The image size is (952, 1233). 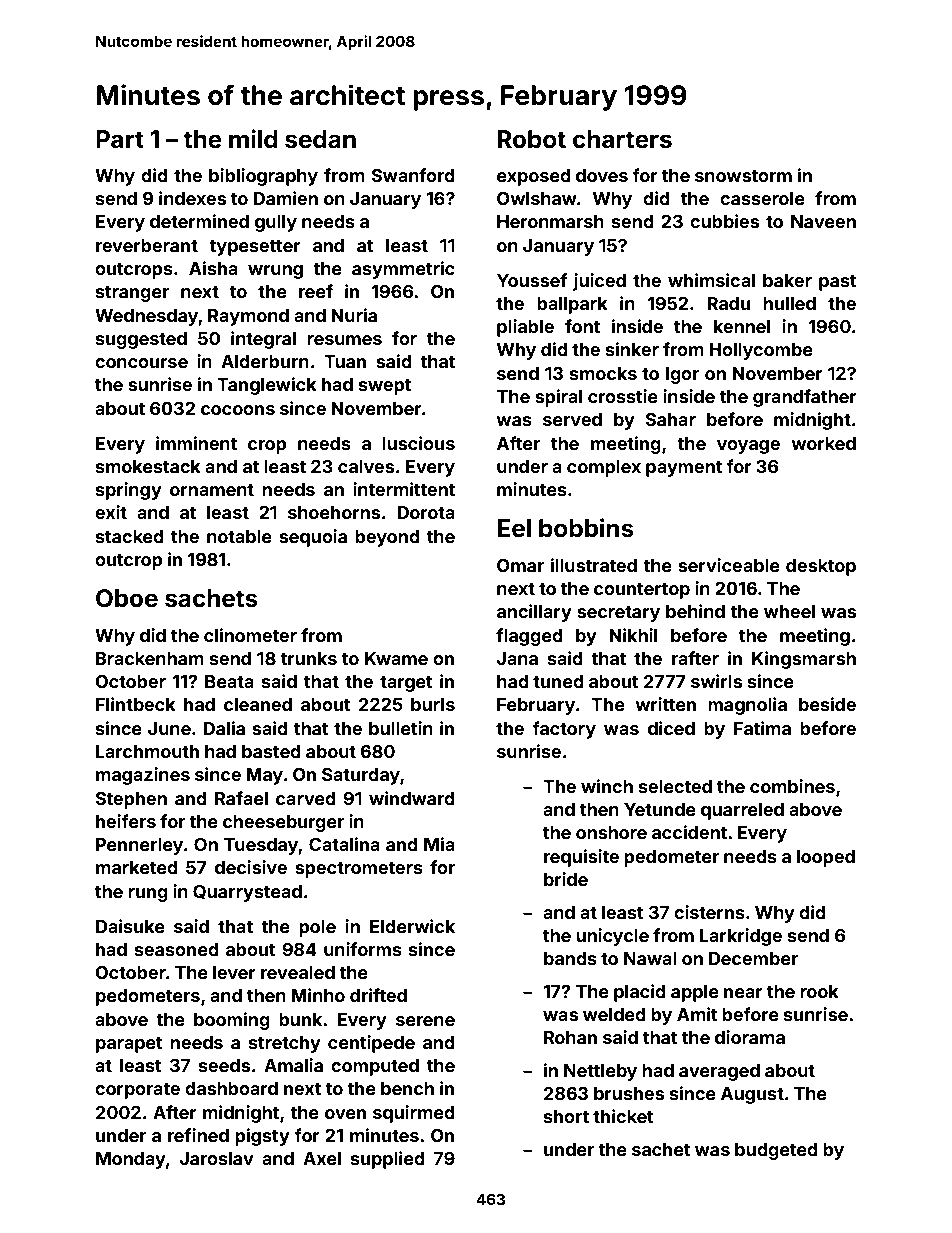 What do you see at coordinates (192, 198) in the screenshot?
I see `indexes` at bounding box center [192, 198].
